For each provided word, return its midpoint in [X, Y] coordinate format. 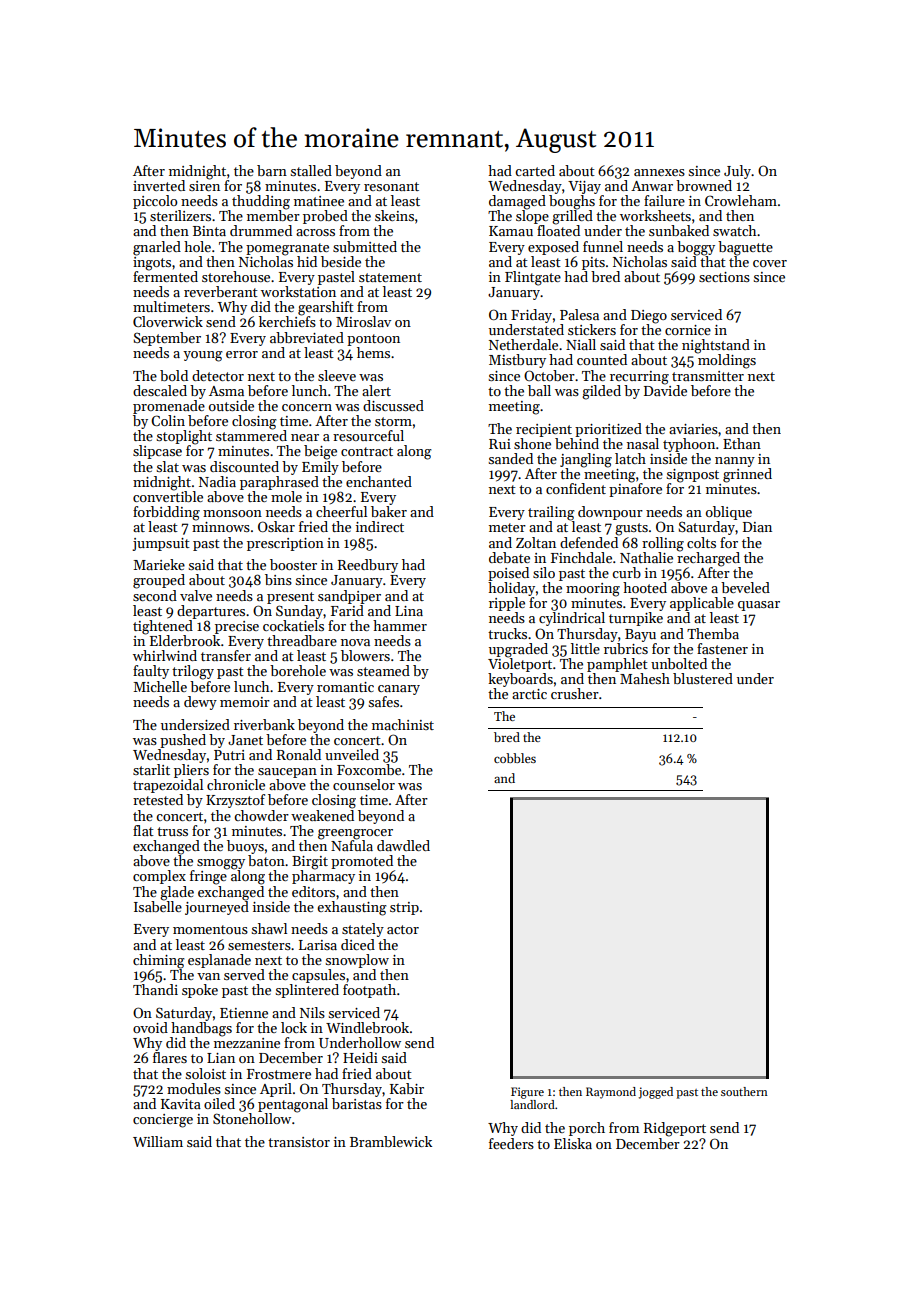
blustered [703, 678]
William [158, 1141]
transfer [226, 655]
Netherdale [523, 344]
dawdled [403, 845]
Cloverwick [168, 321]
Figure [527, 1093]
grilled [572, 217]
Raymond [611, 1093]
